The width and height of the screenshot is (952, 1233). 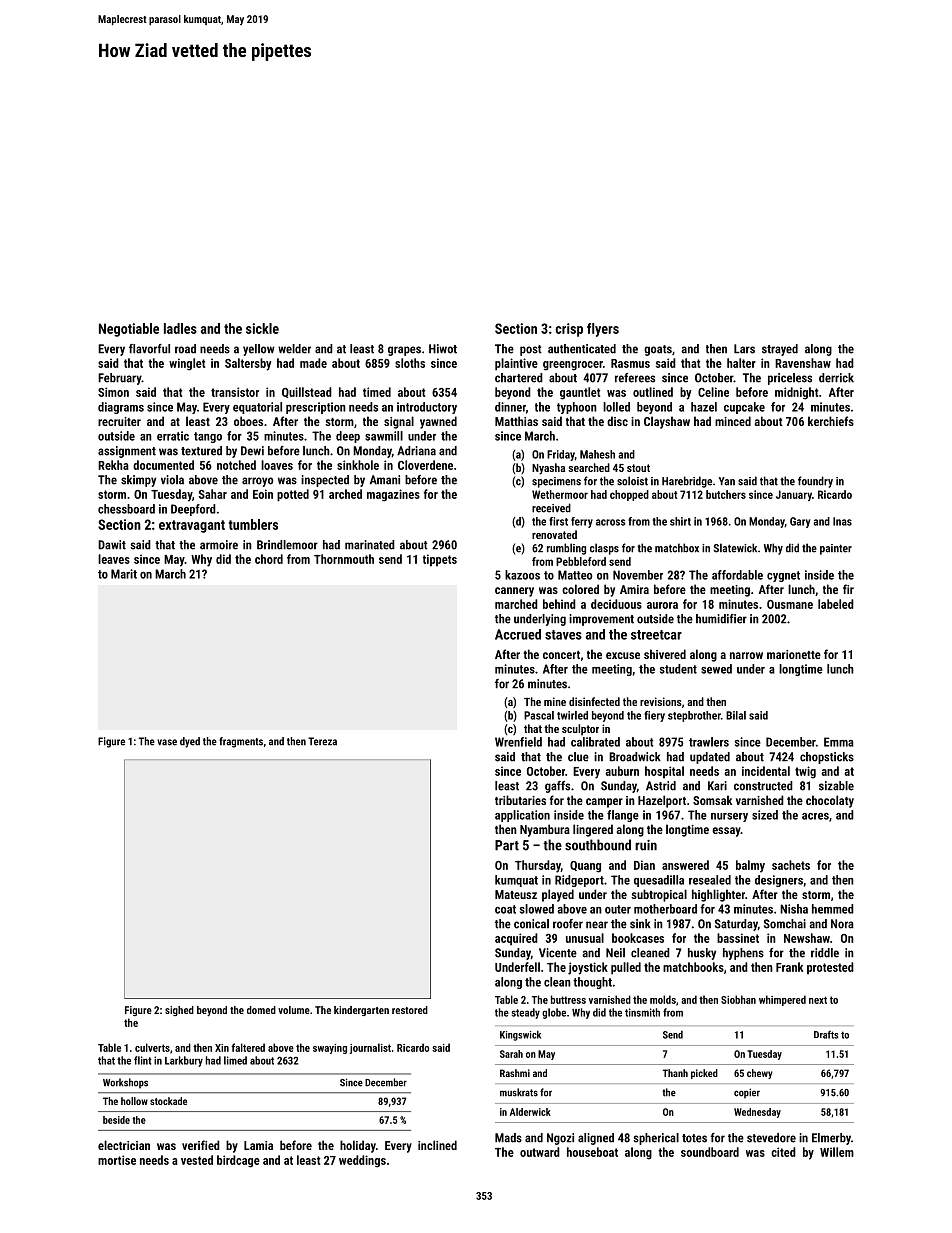 What do you see at coordinates (510, 407) in the screenshot?
I see `dinner` at bounding box center [510, 407].
